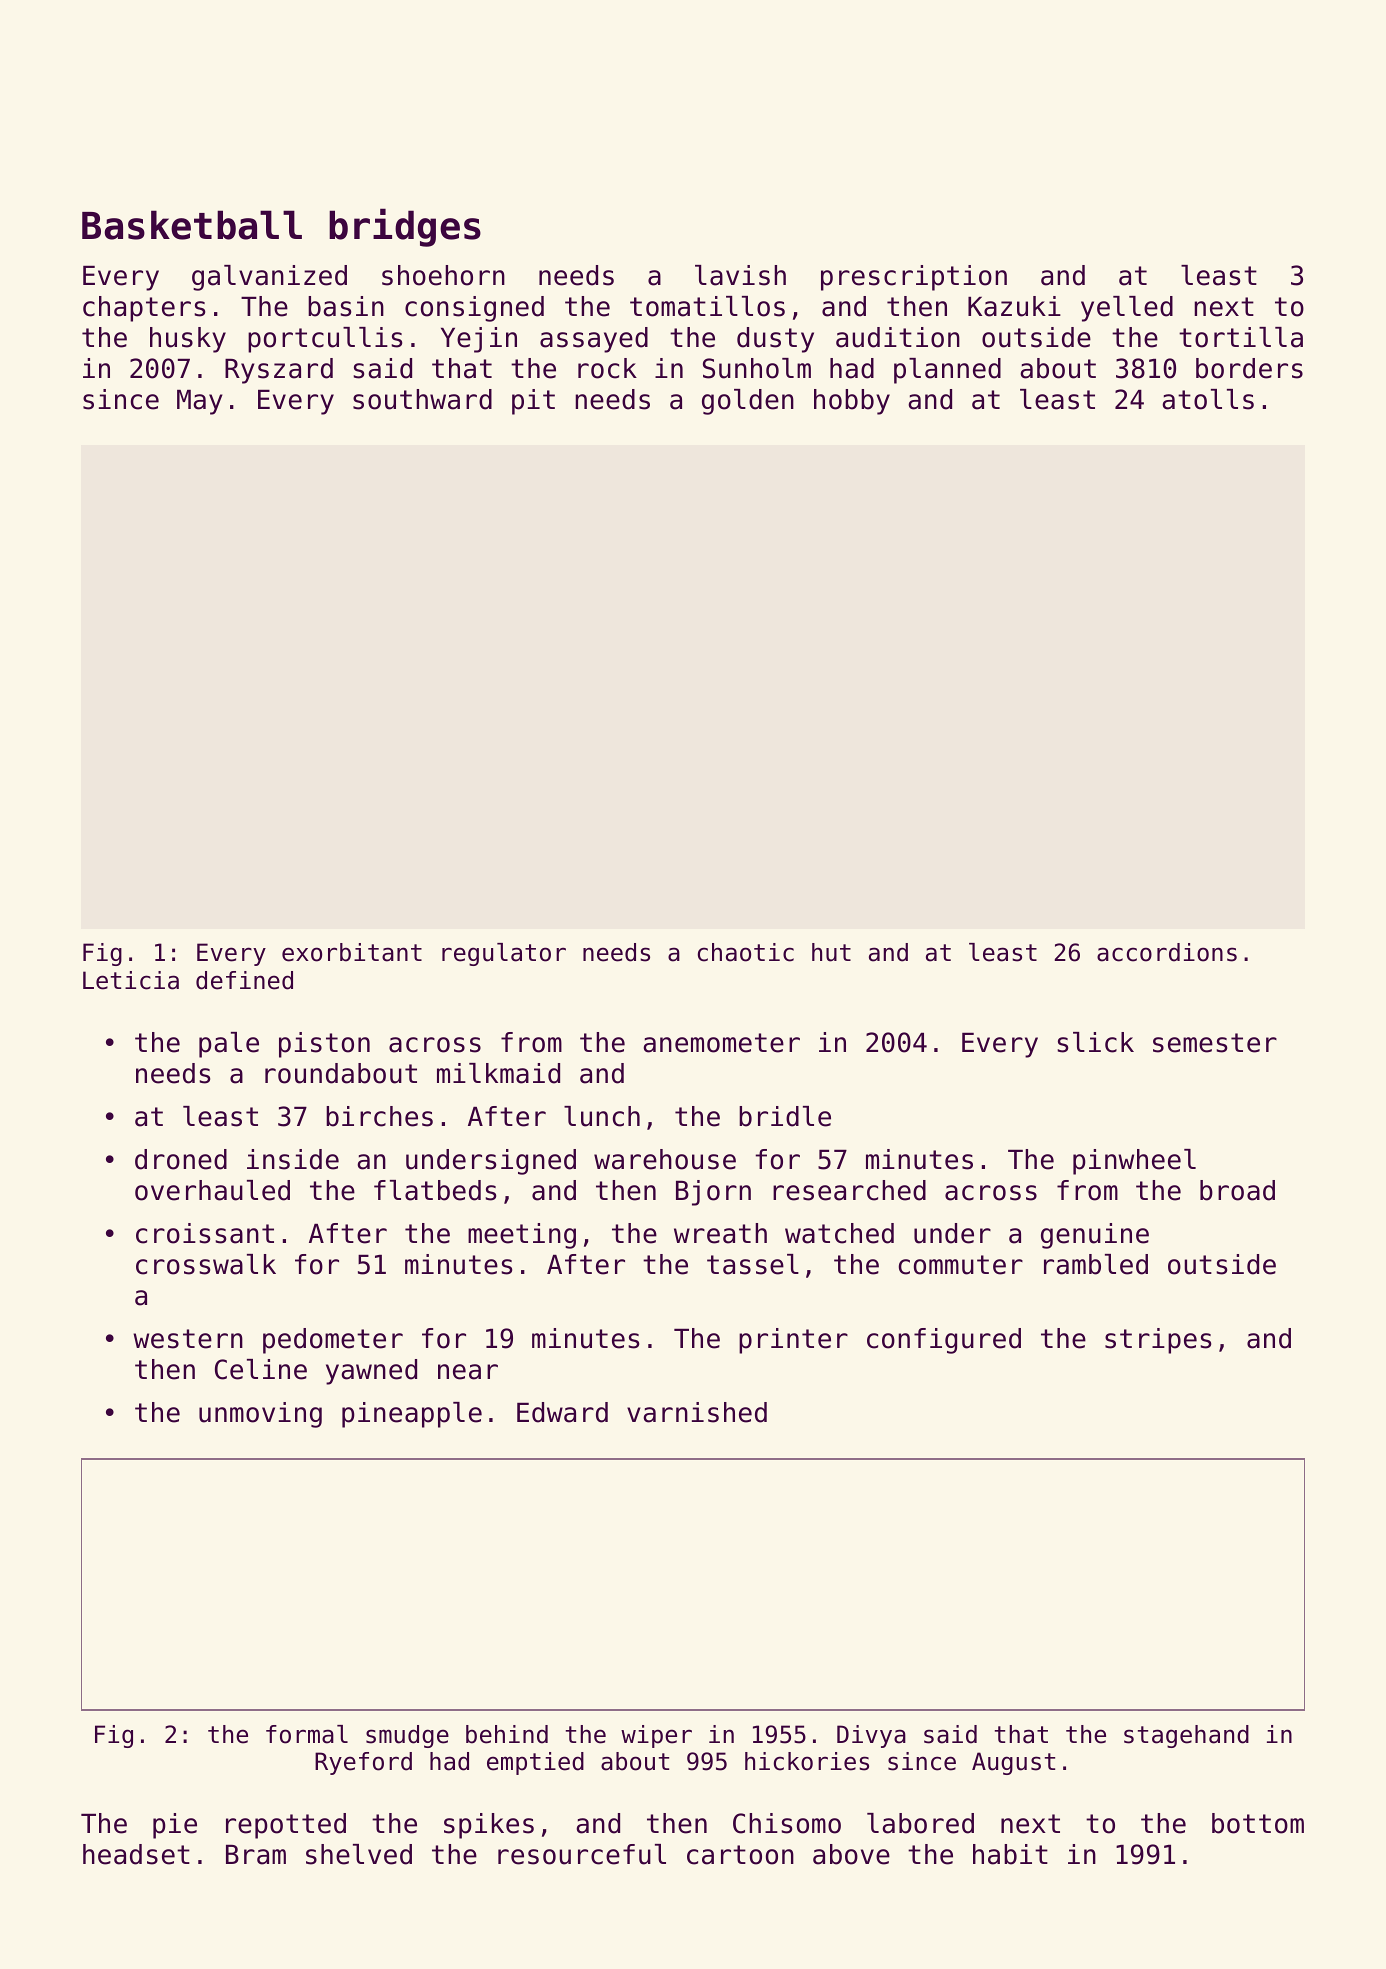  What do you see at coordinates (562, 1412) in the image?
I see `Edward` at bounding box center [562, 1412].
